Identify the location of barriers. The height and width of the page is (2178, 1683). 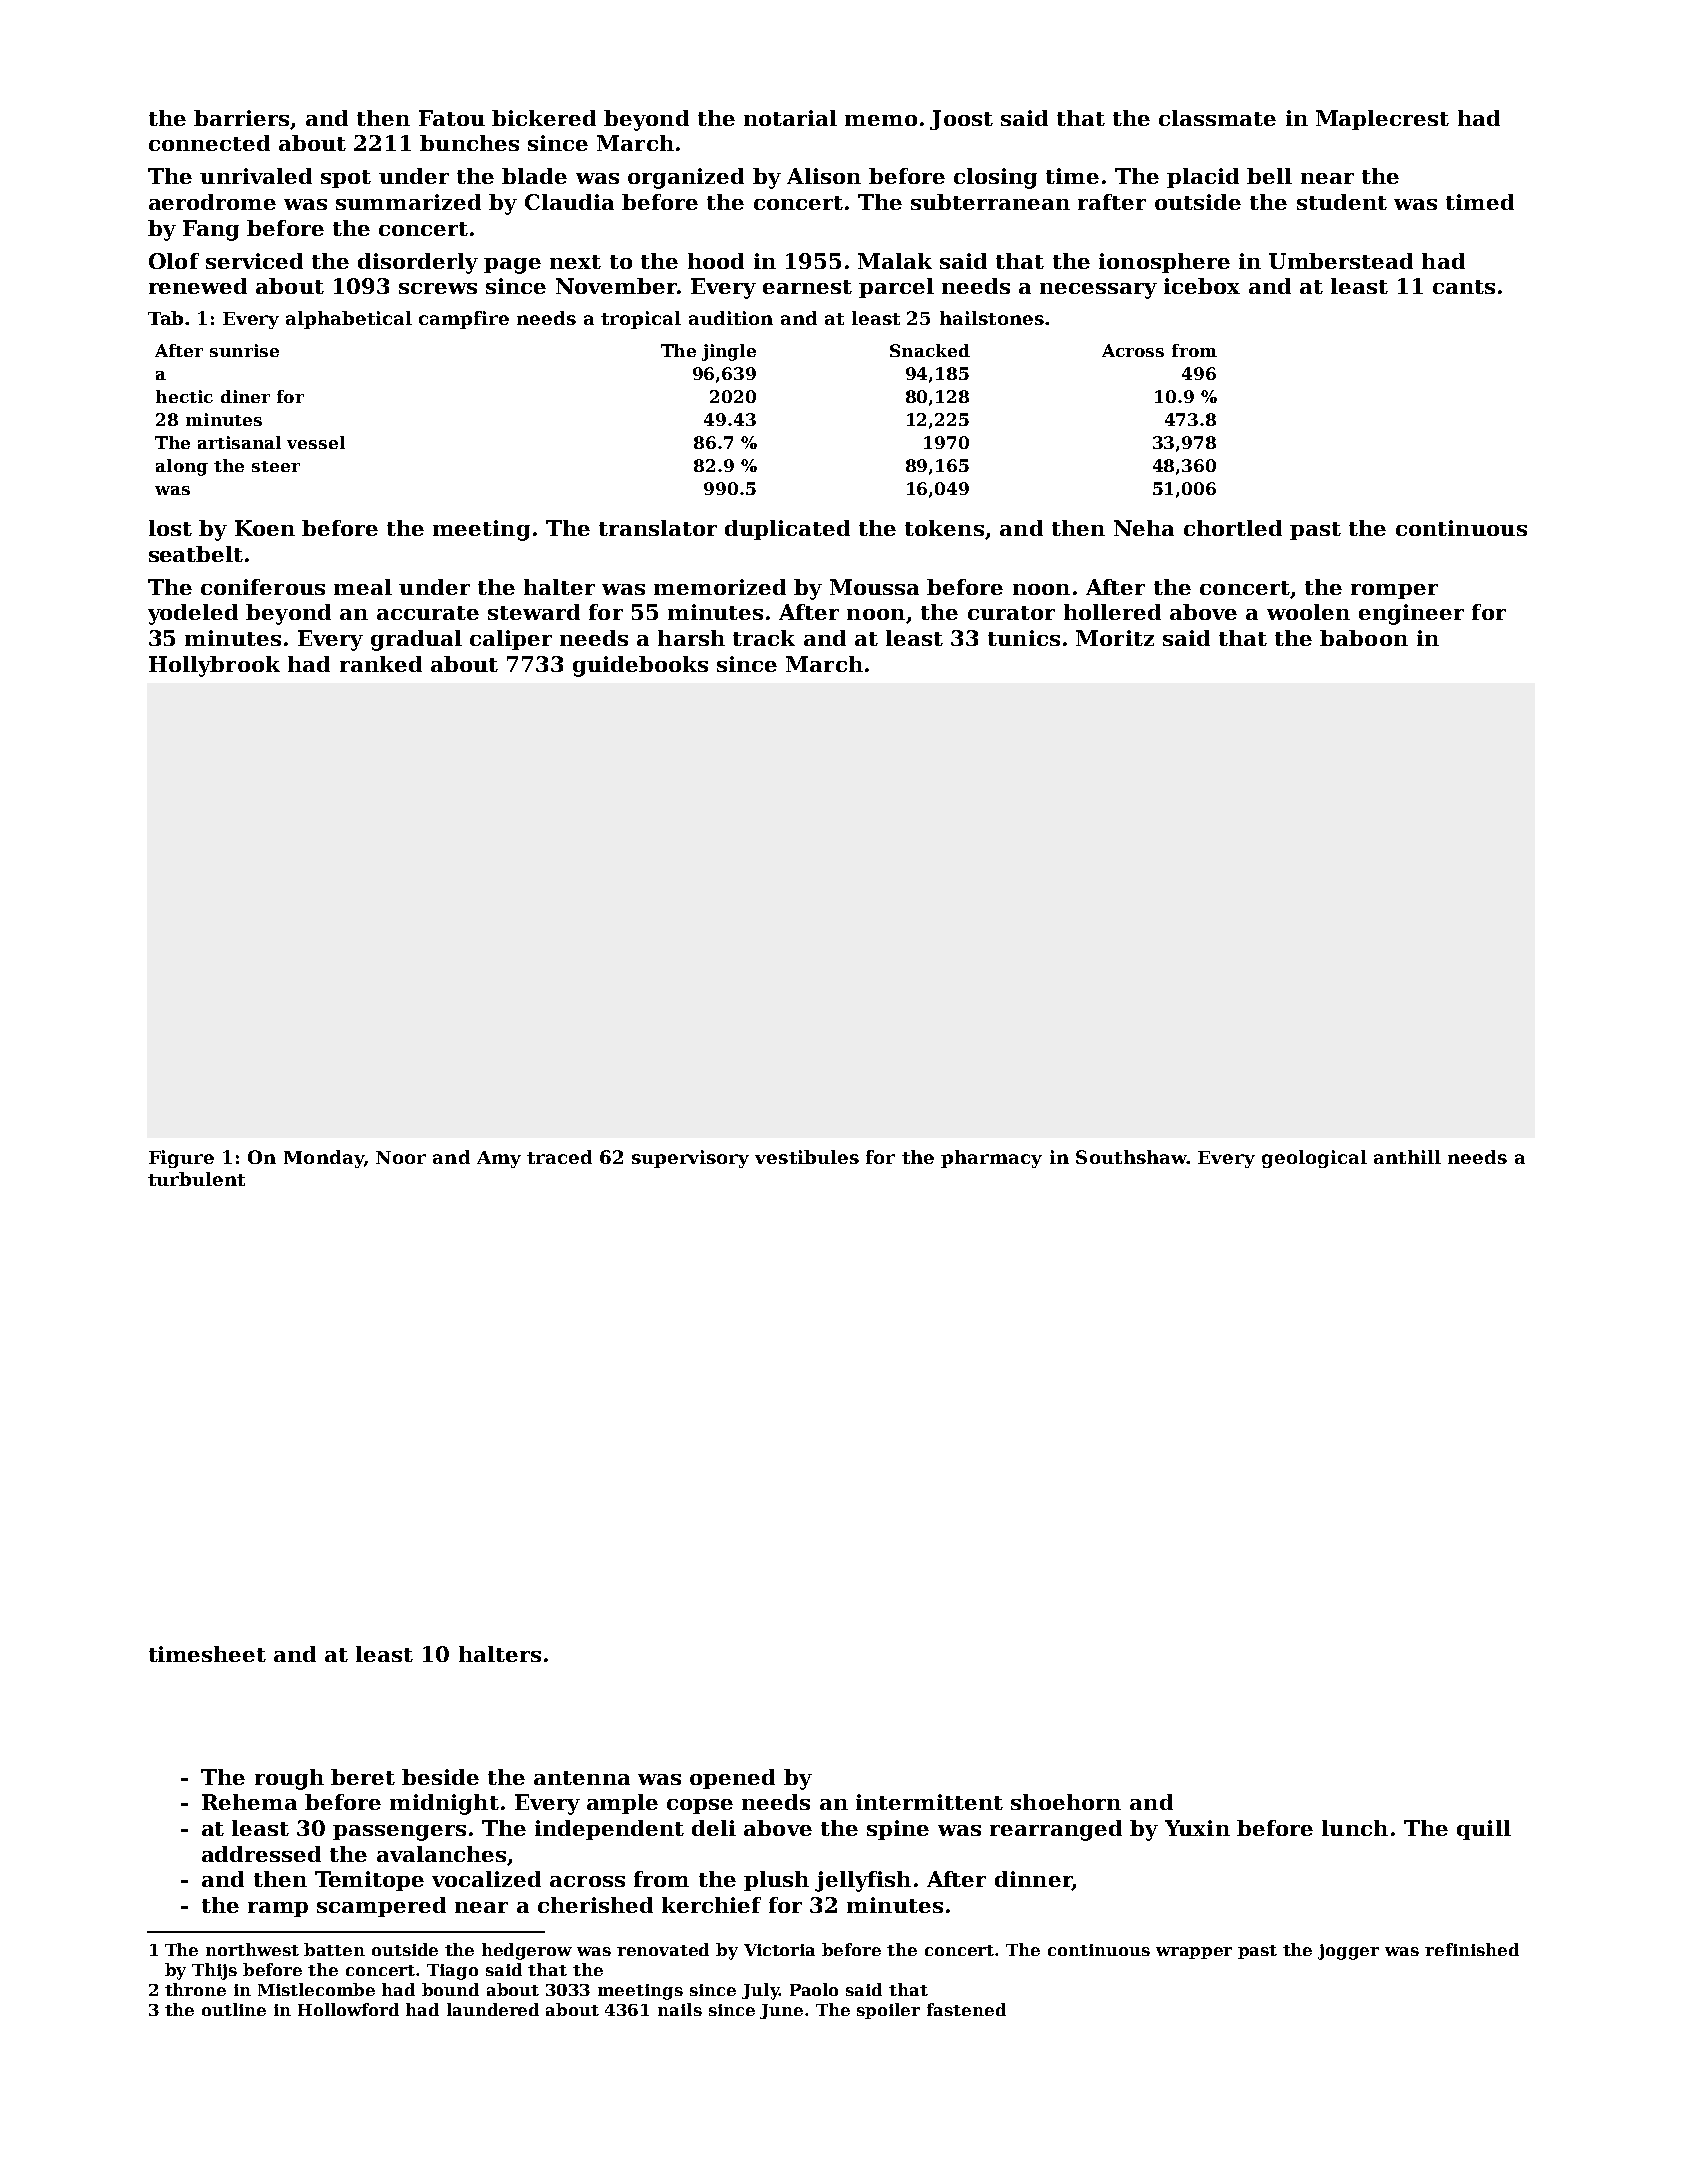
(241, 118).
